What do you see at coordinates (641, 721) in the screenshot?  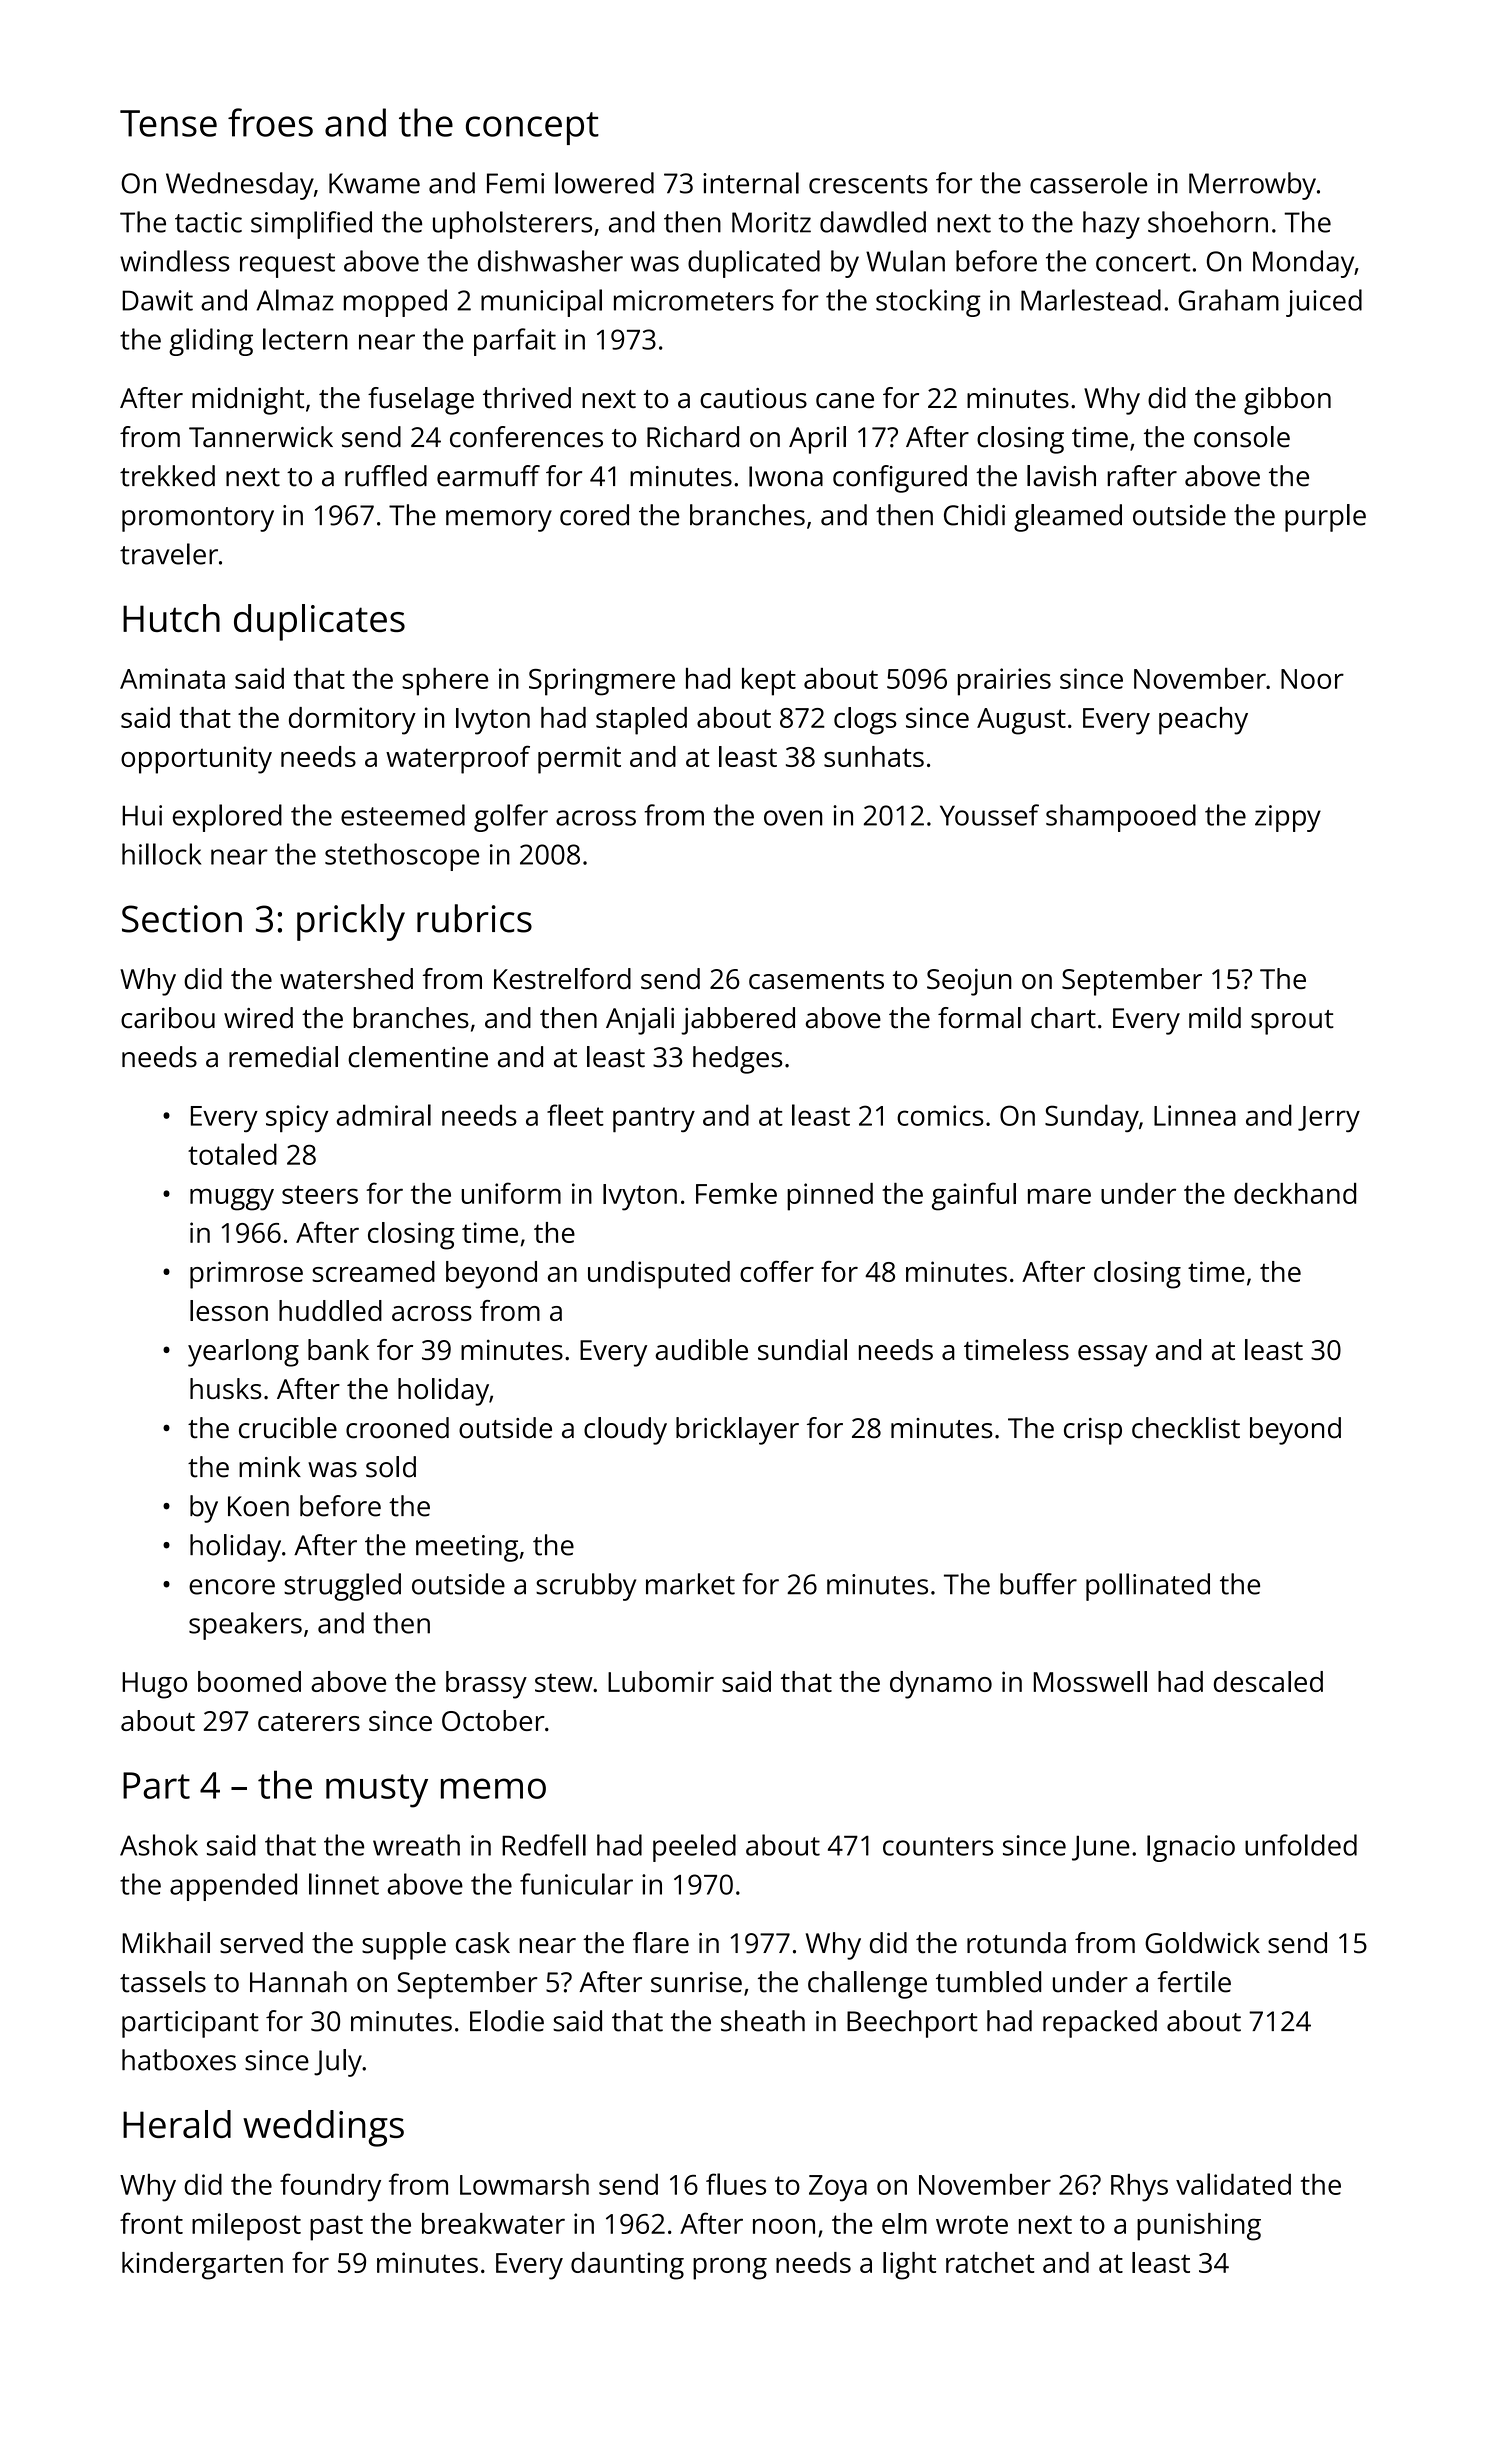 I see `stapled` at bounding box center [641, 721].
